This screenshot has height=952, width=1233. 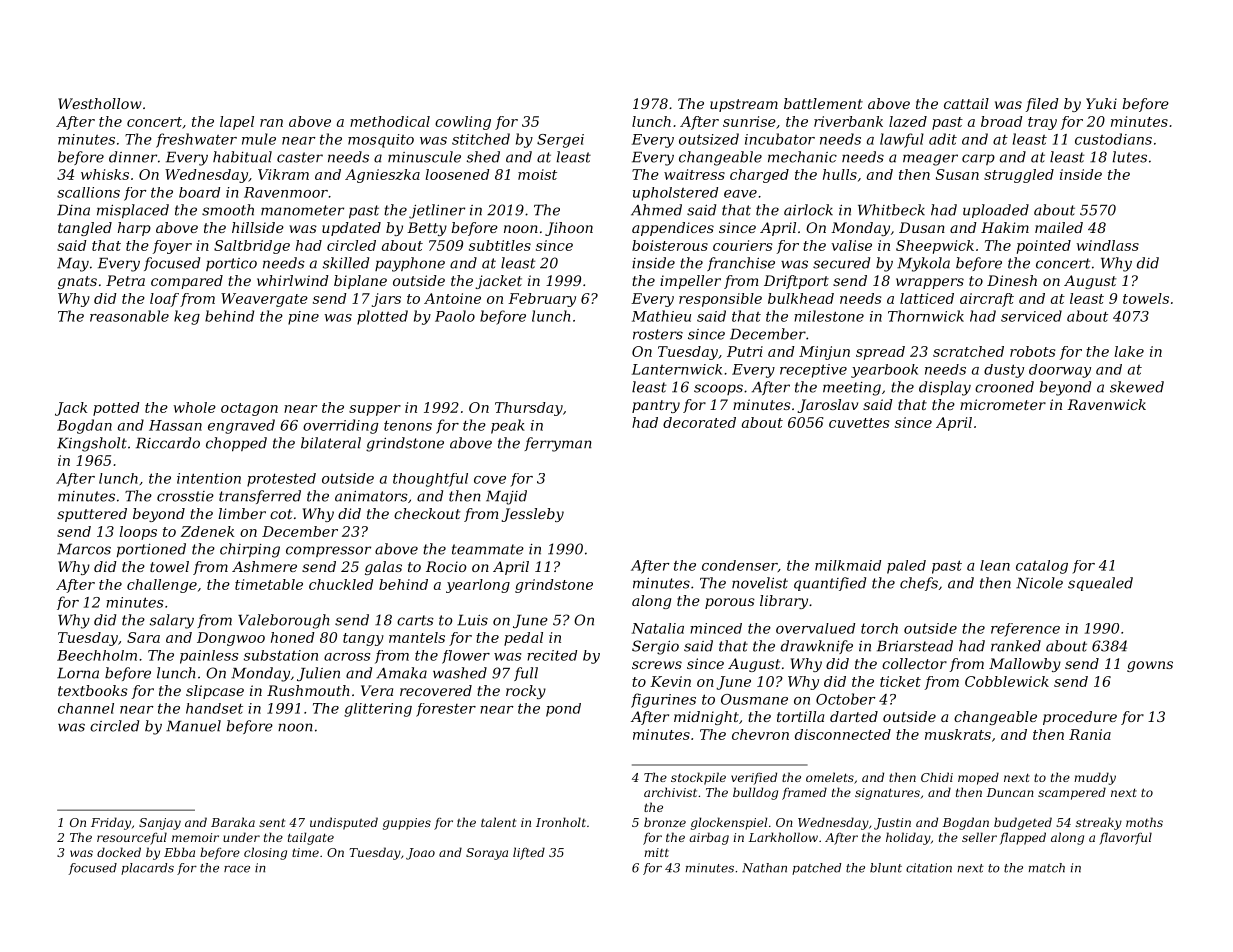 I want to click on Friday, so click(x=111, y=823).
